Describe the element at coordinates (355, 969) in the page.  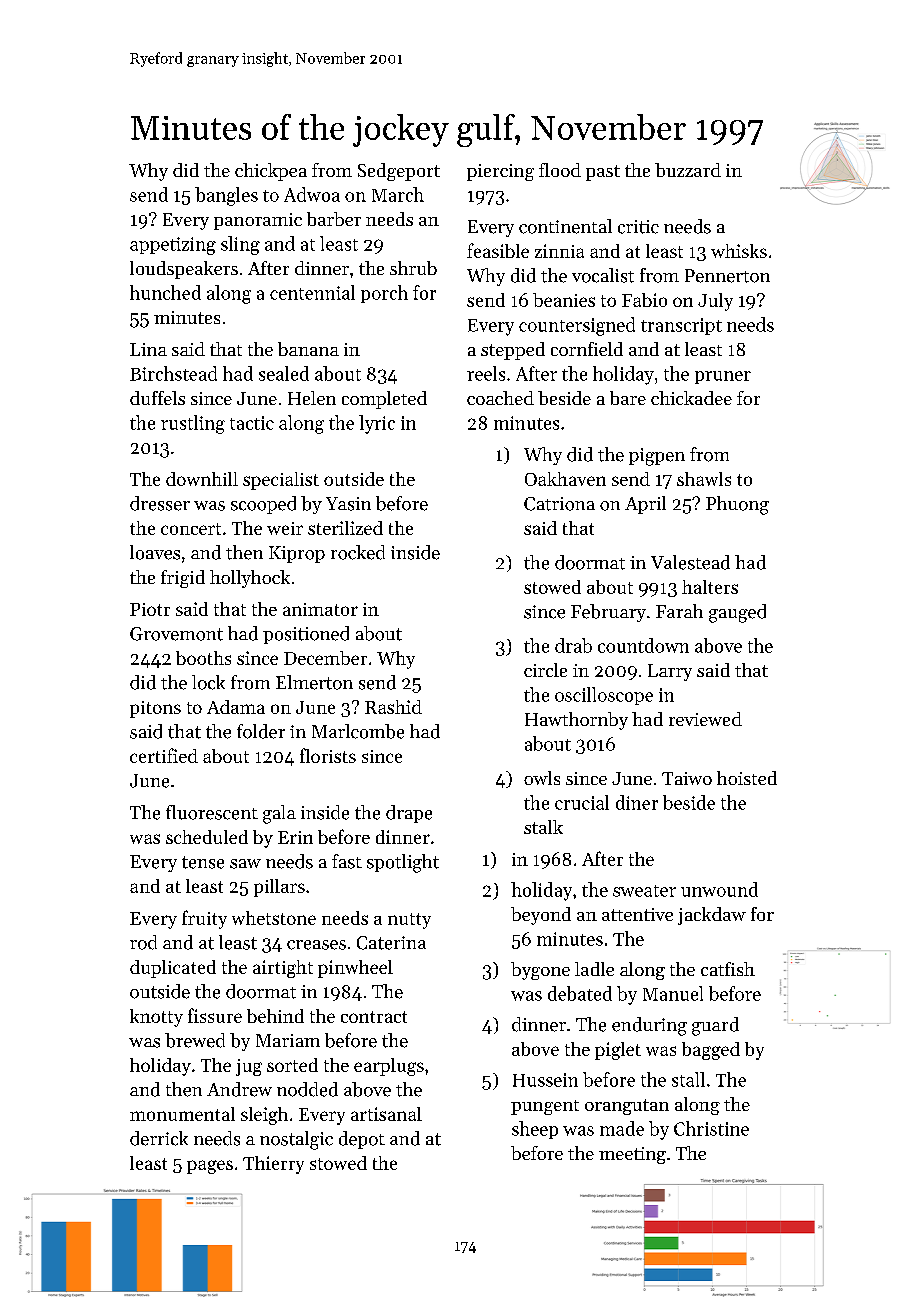
I see `pinwheel` at that location.
